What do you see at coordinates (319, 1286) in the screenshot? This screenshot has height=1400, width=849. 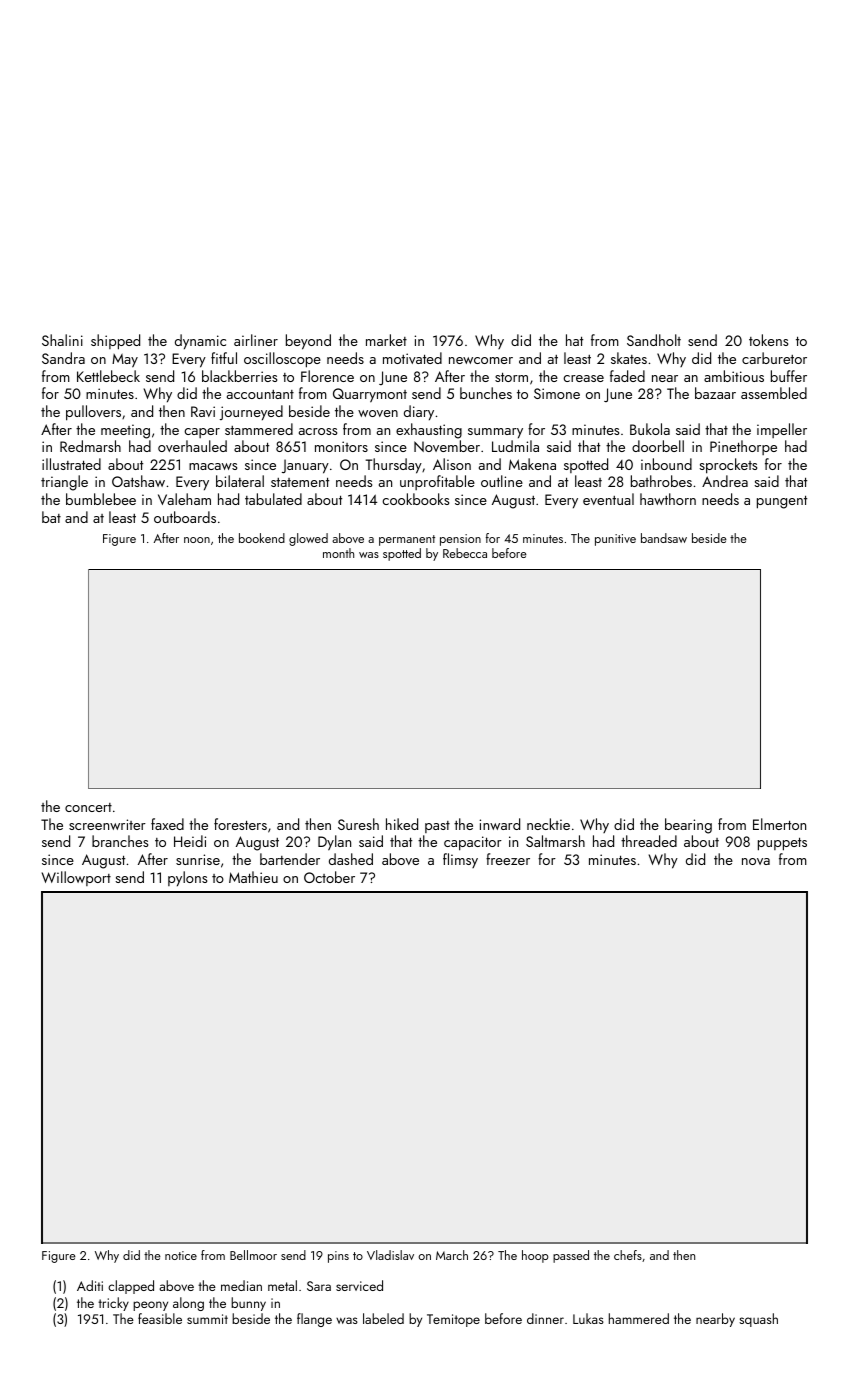 I see `Sara` at bounding box center [319, 1286].
